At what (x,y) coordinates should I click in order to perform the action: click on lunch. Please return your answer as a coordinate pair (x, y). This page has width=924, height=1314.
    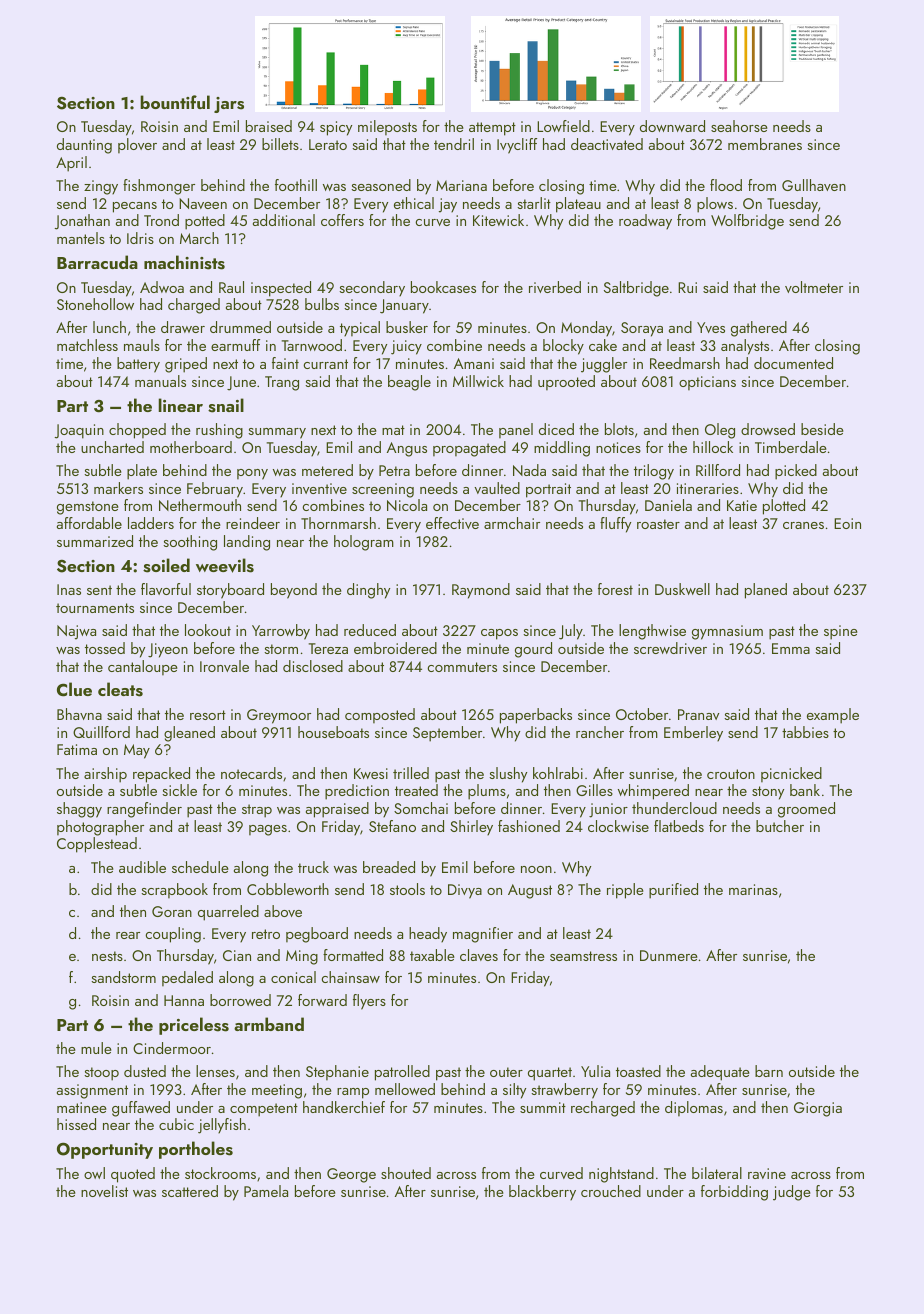
    Looking at the image, I should click on (109, 327).
